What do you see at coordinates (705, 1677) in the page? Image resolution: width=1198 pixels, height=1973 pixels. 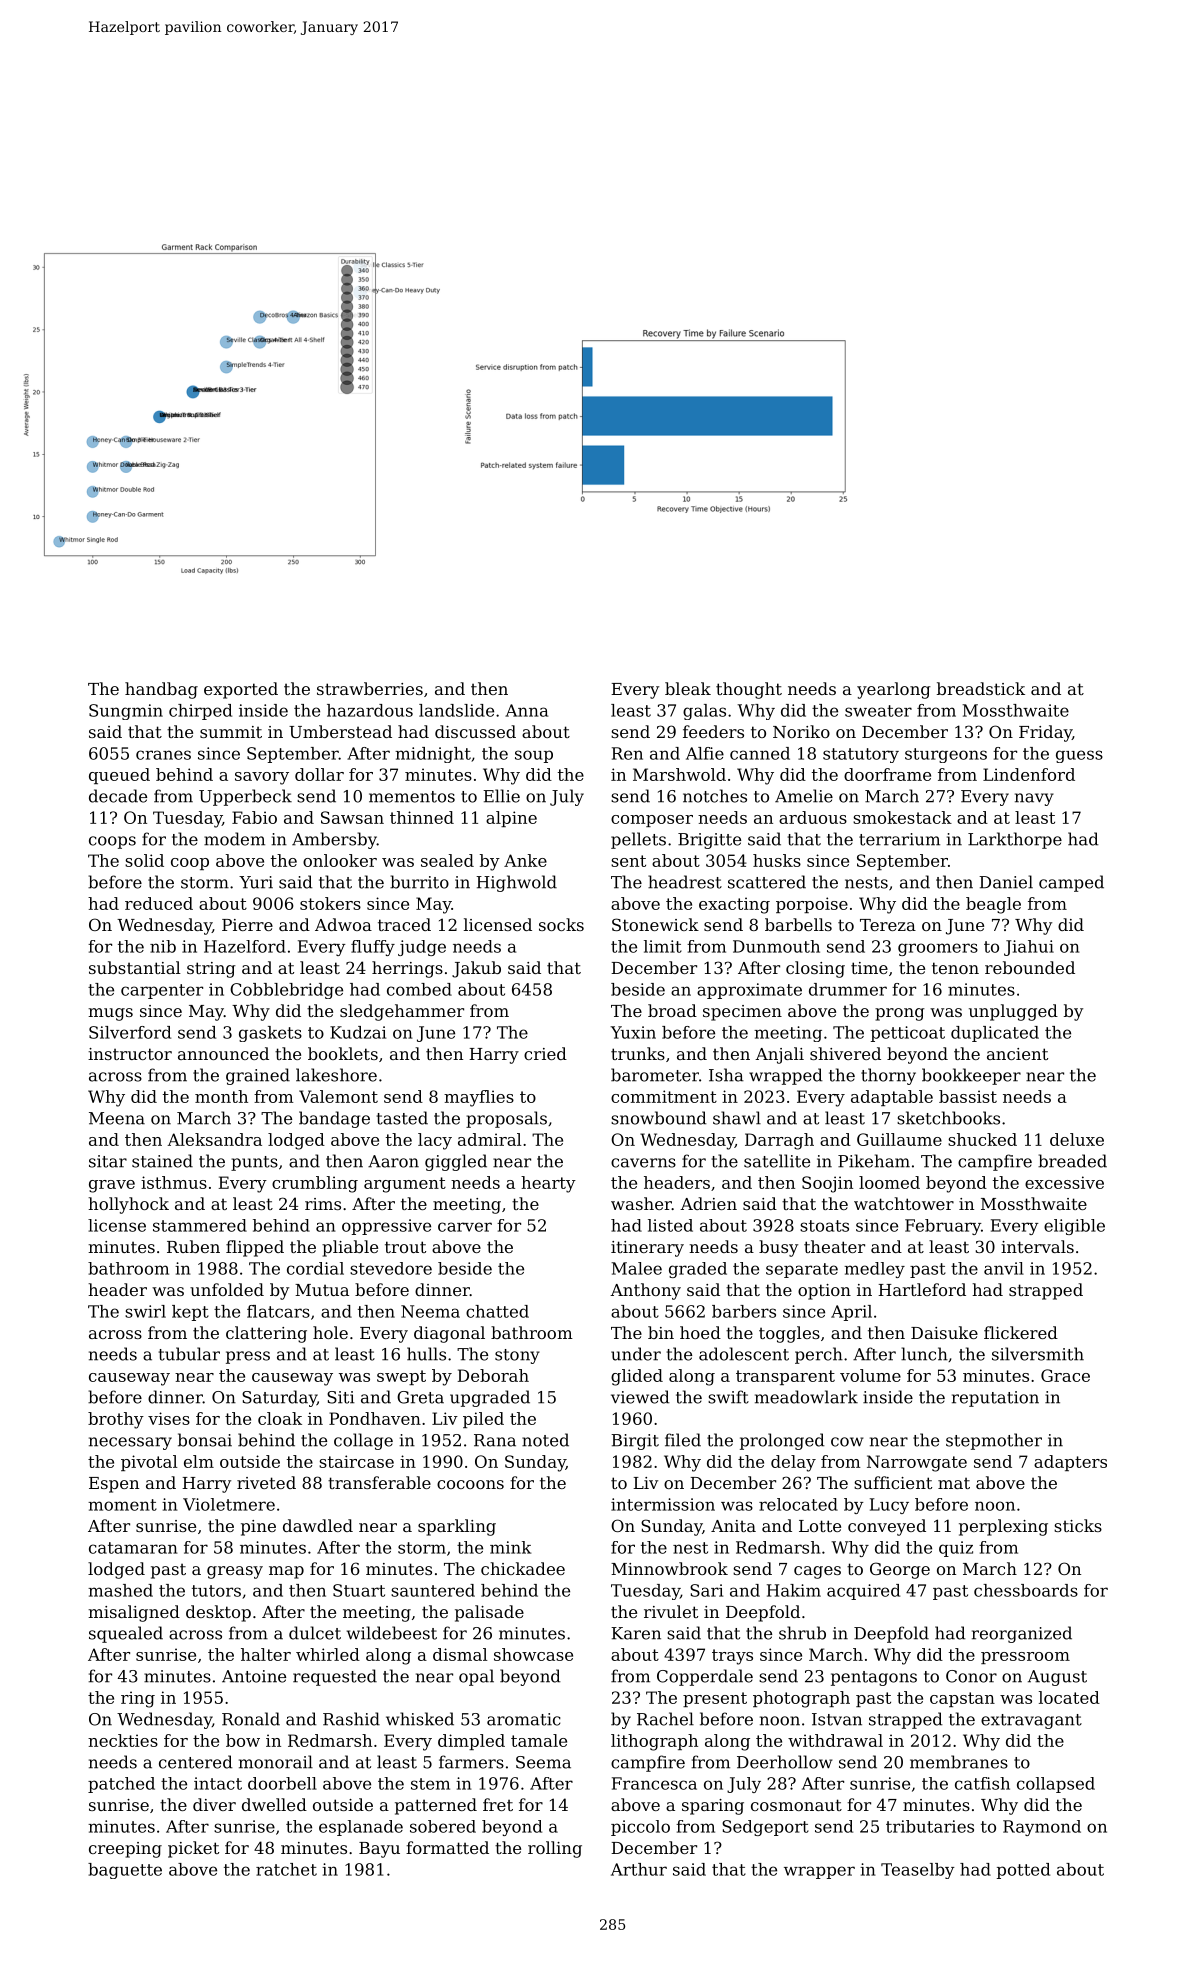 I see `Copperdale` at bounding box center [705, 1677].
